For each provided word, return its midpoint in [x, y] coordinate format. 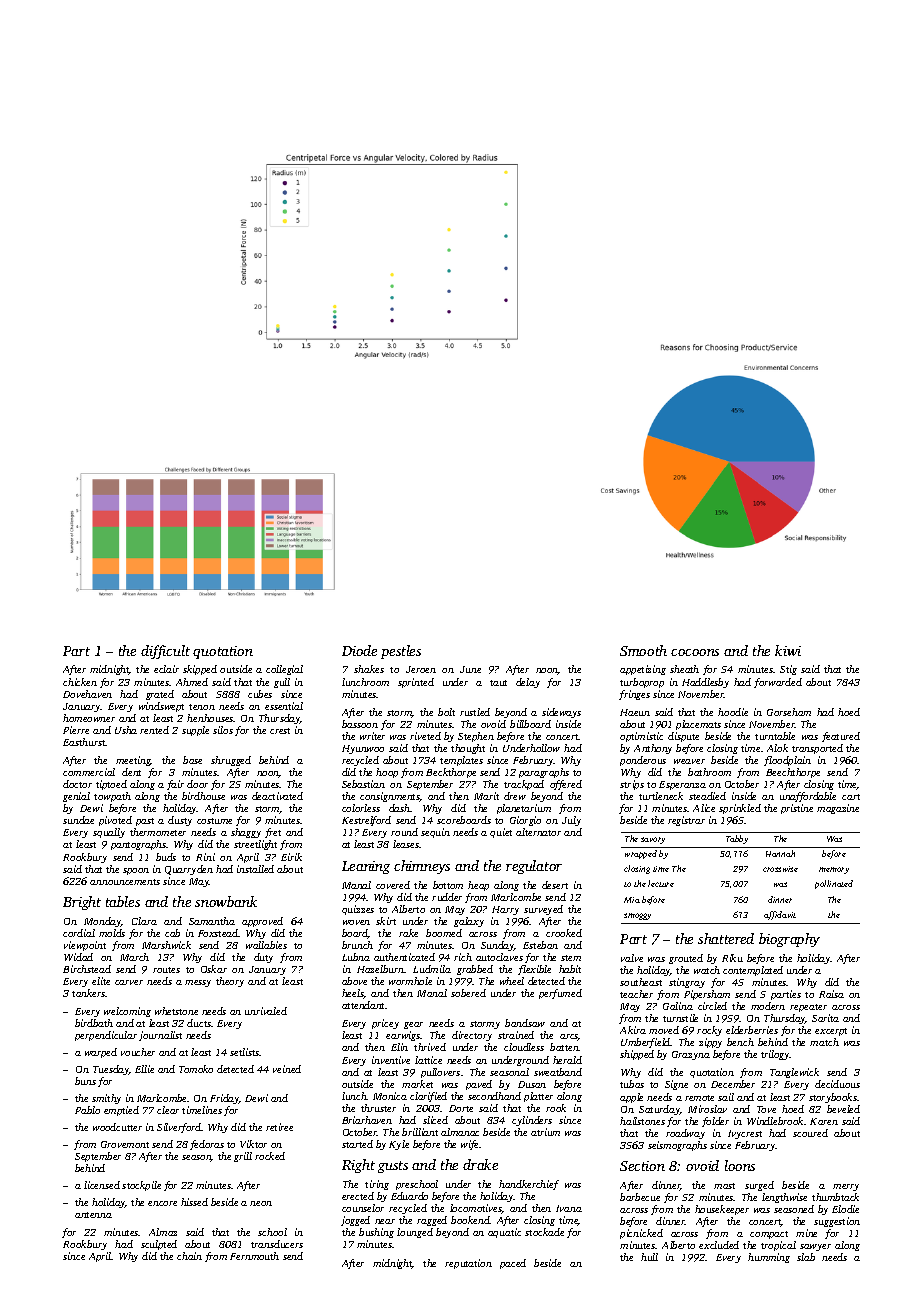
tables [123, 901]
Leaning [366, 867]
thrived [430, 1047]
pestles [401, 652]
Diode [359, 650]
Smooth [643, 650]
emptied [121, 1111]
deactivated [277, 796]
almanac [460, 1132]
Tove [766, 1109]
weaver [689, 761]
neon [261, 1203]
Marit [486, 796]
